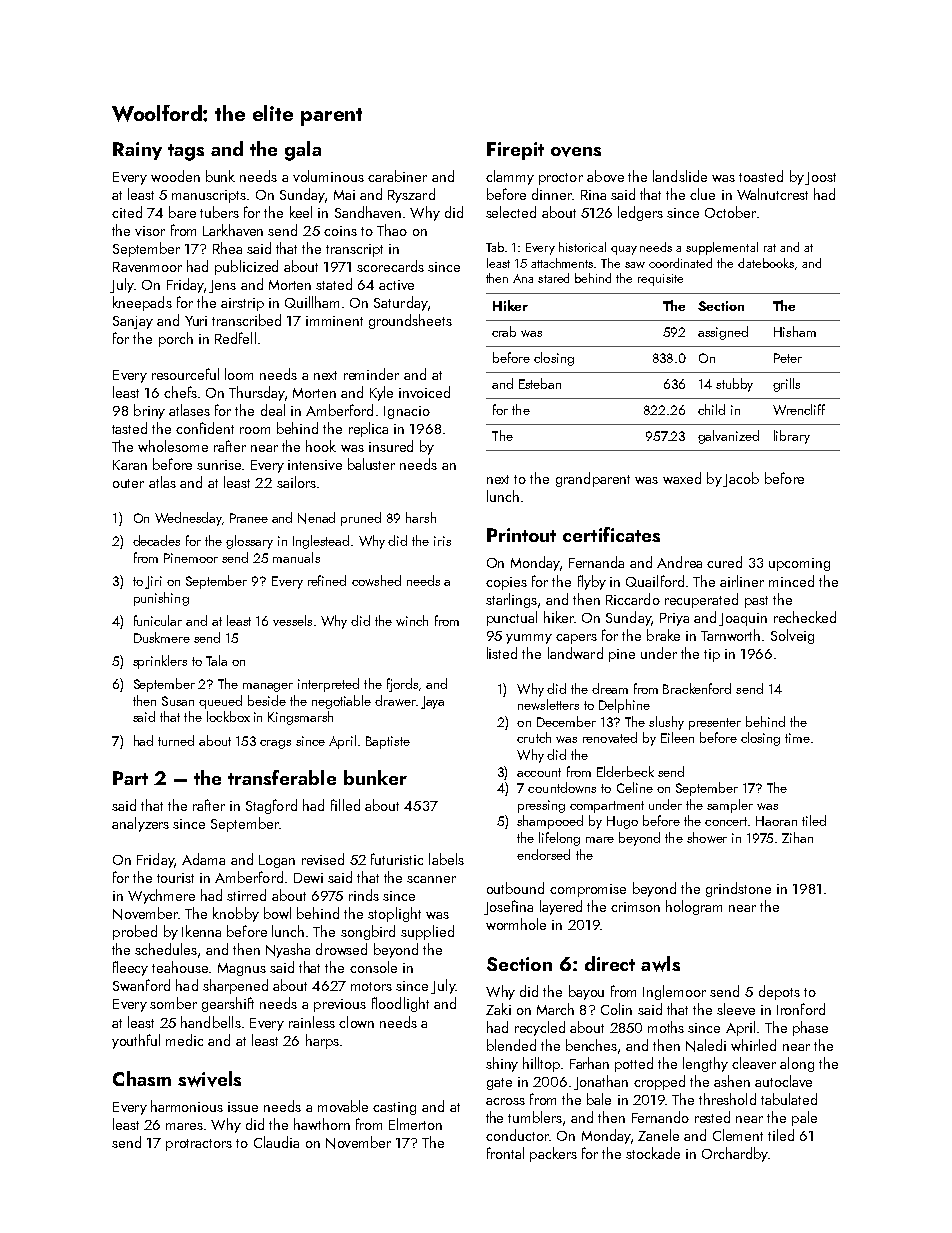 The width and height of the page is (952, 1233). What do you see at coordinates (397, 859) in the page?
I see `futuristic` at bounding box center [397, 859].
